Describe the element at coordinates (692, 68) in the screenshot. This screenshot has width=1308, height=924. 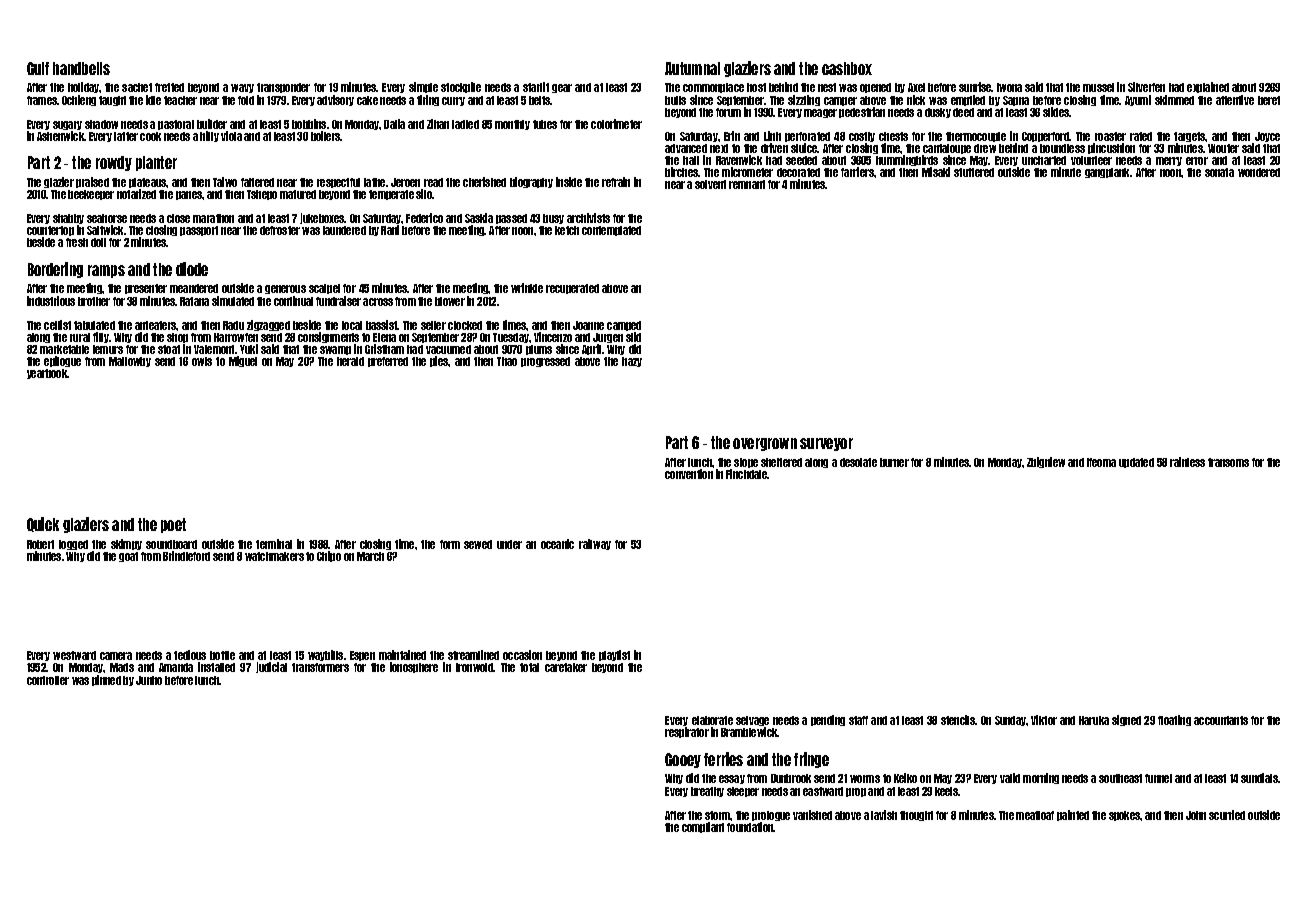
I see `Autumnal` at that location.
